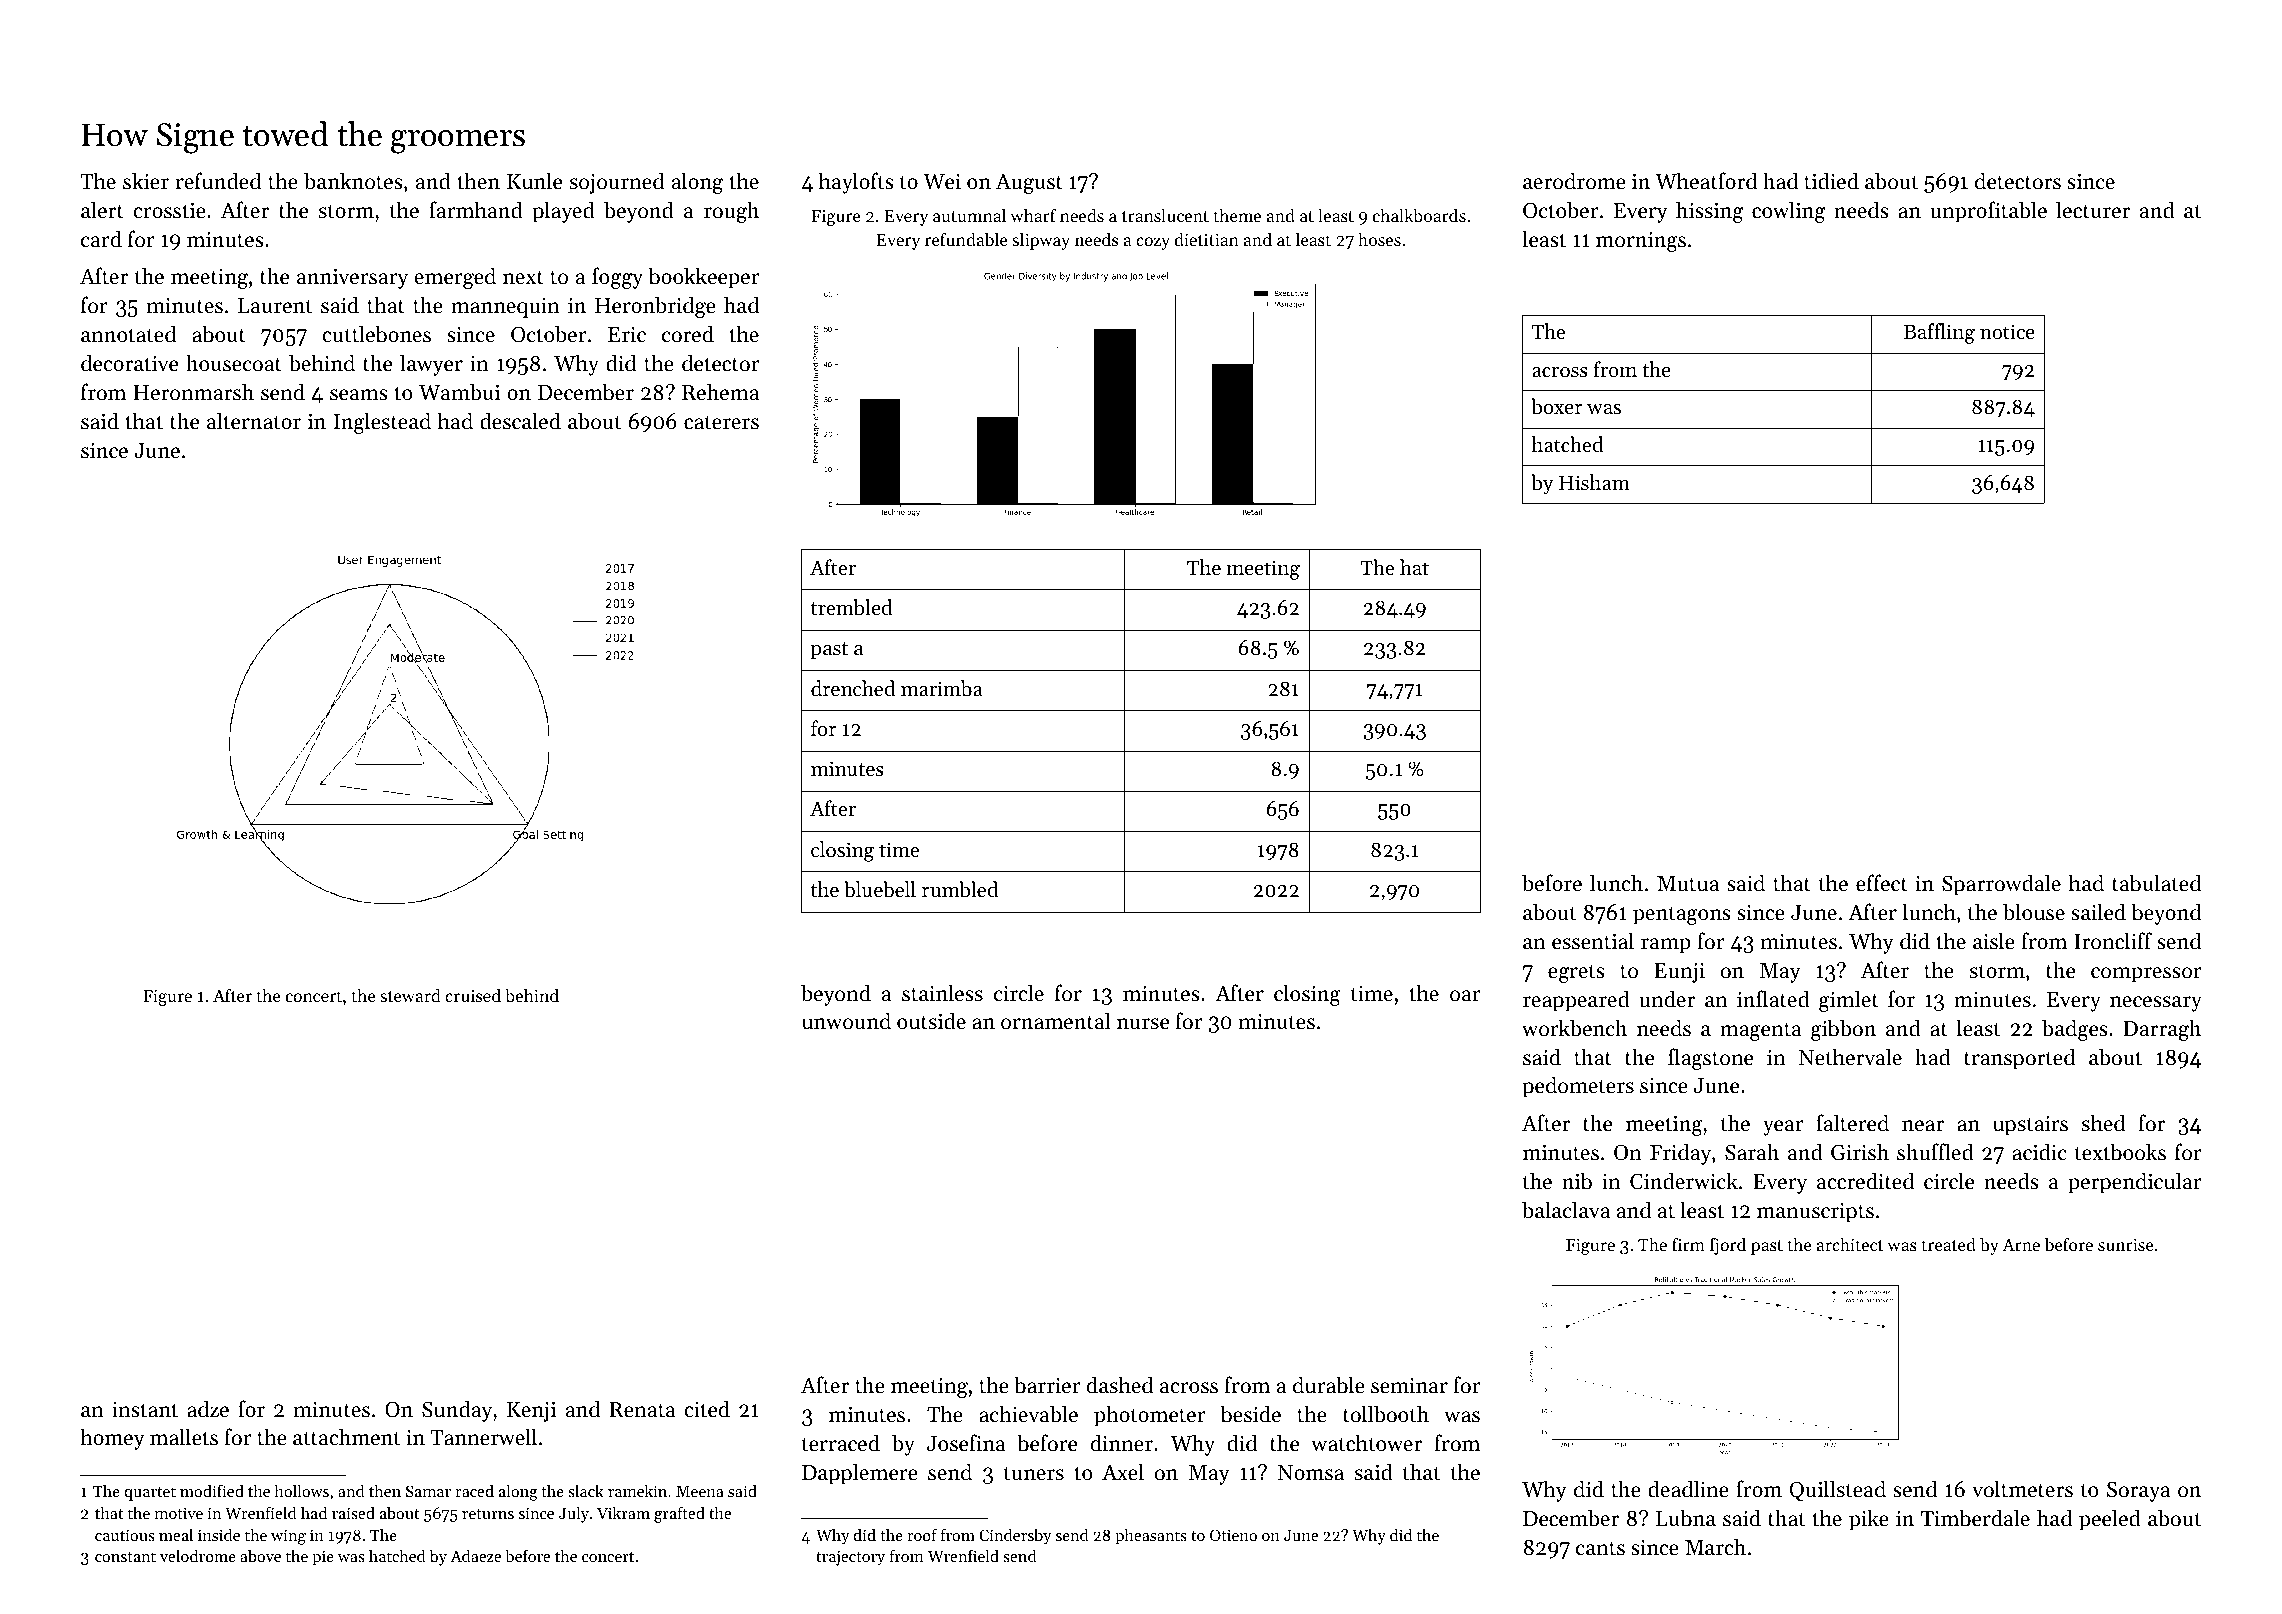 This screenshot has width=2282, height=1614. I want to click on cruised, so click(473, 995).
